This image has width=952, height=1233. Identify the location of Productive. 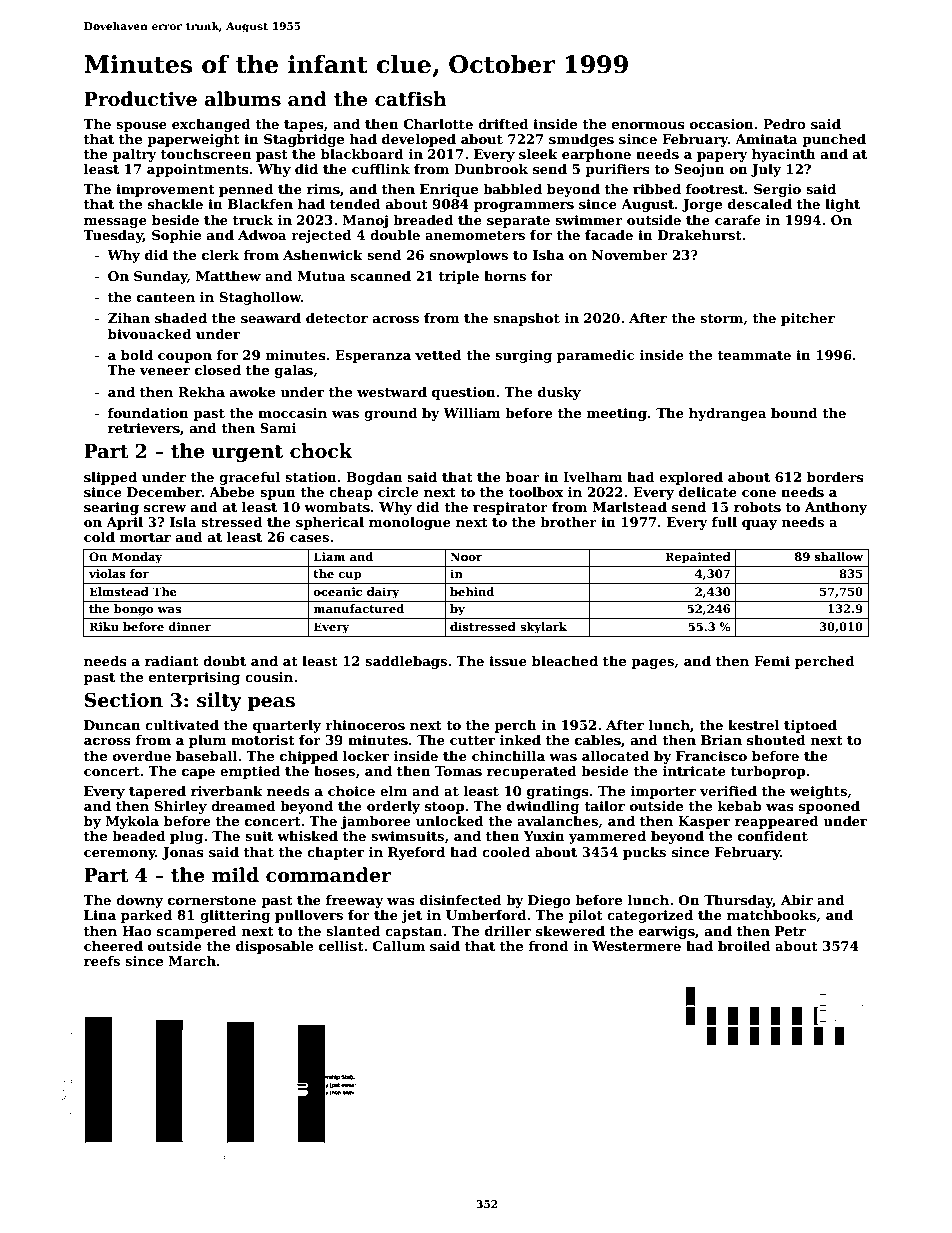
(140, 99).
